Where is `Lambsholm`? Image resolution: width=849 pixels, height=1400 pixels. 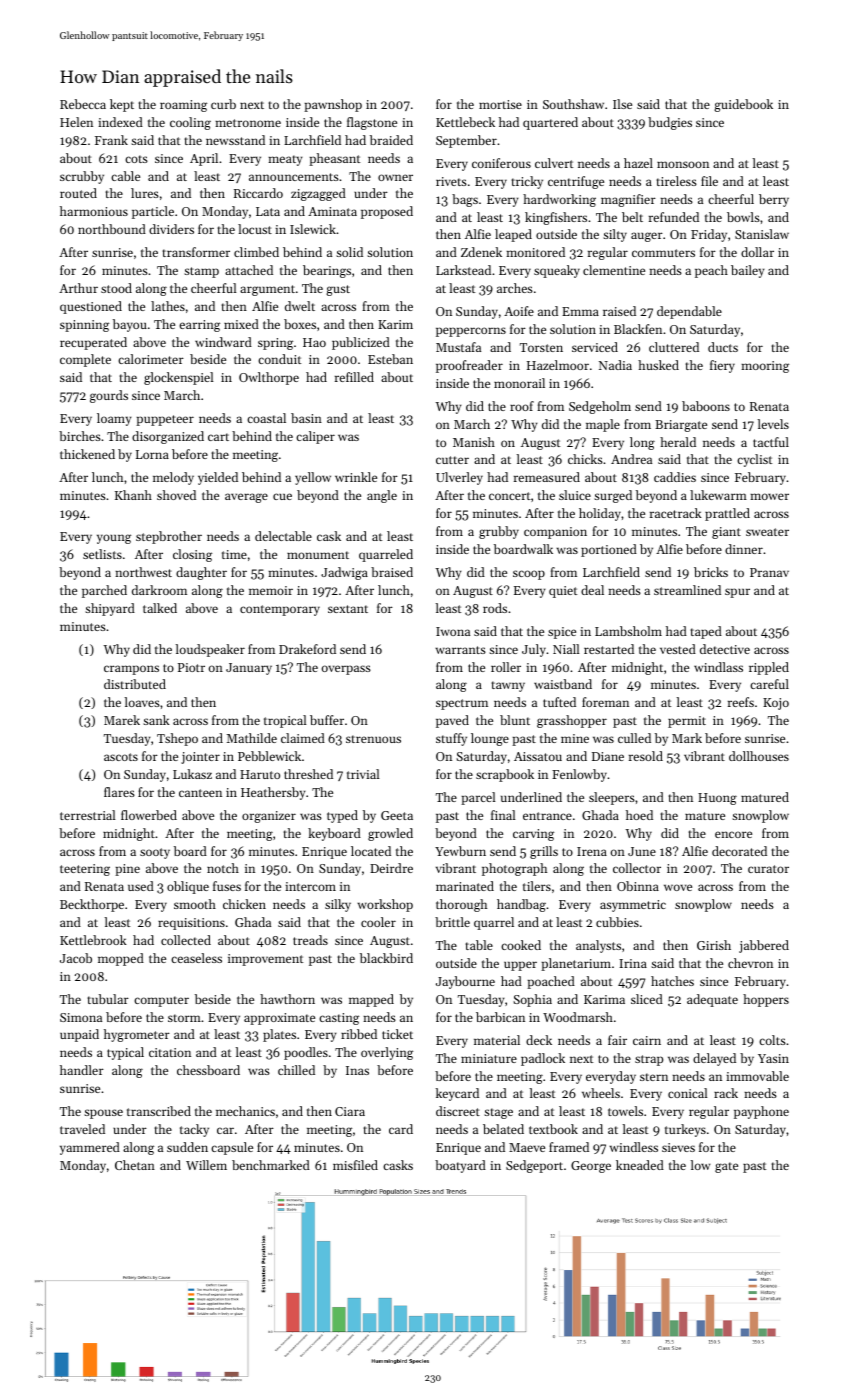
Lambsholm is located at coordinates (628, 631).
